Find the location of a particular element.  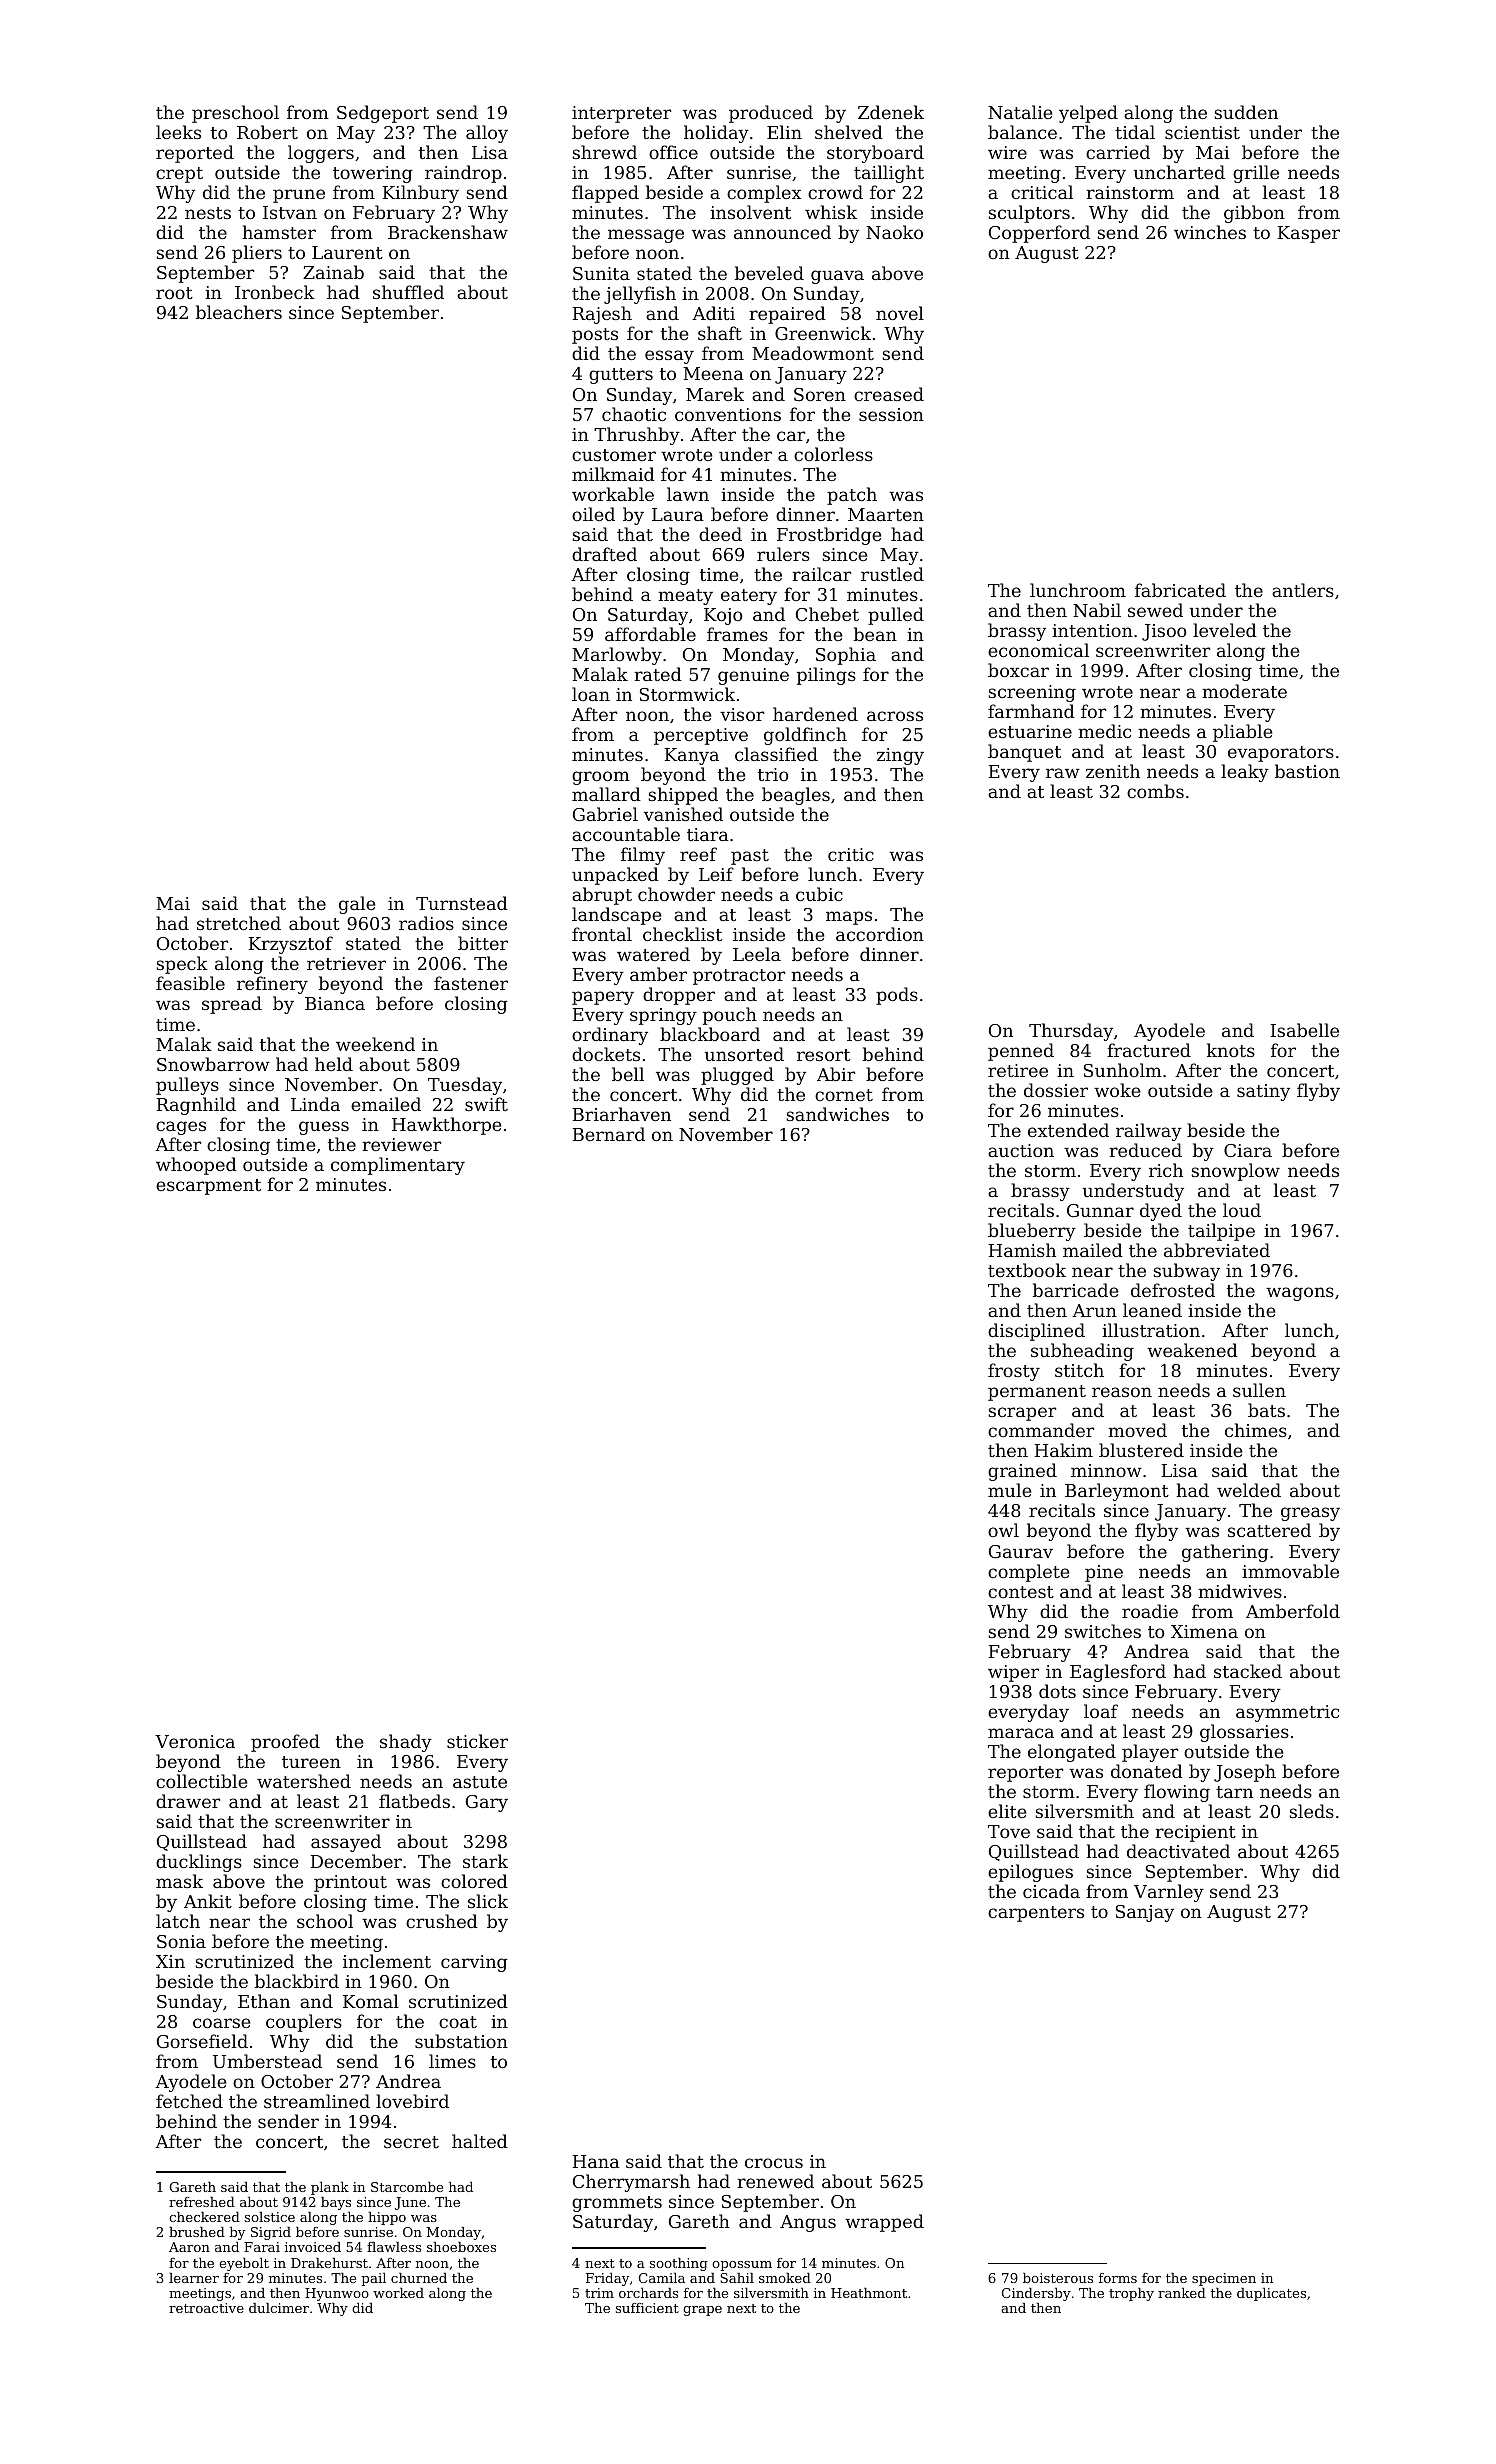

Heathmont is located at coordinates (869, 2293).
